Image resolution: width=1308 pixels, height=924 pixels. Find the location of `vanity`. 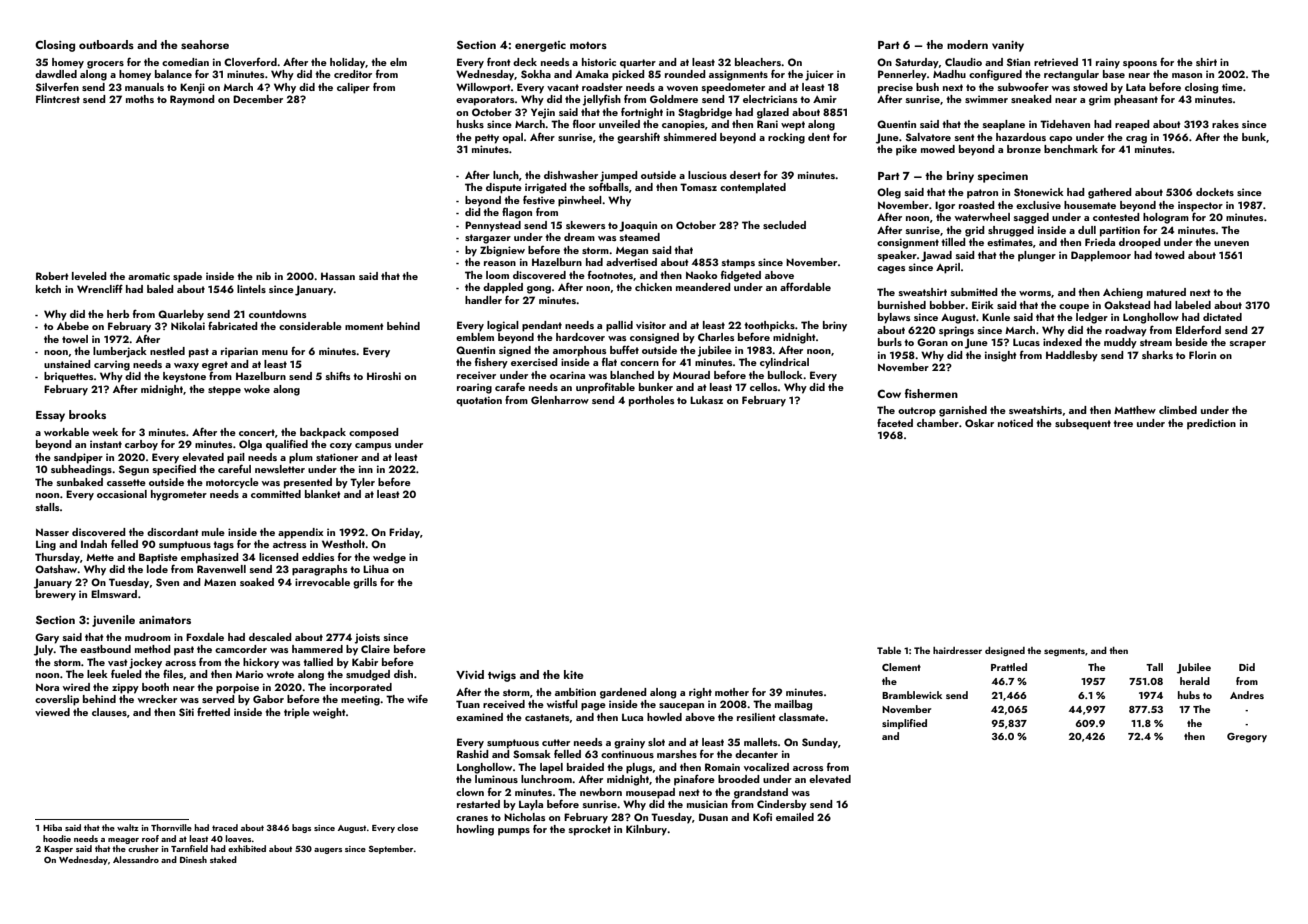

vanity is located at coordinates (1008, 46).
